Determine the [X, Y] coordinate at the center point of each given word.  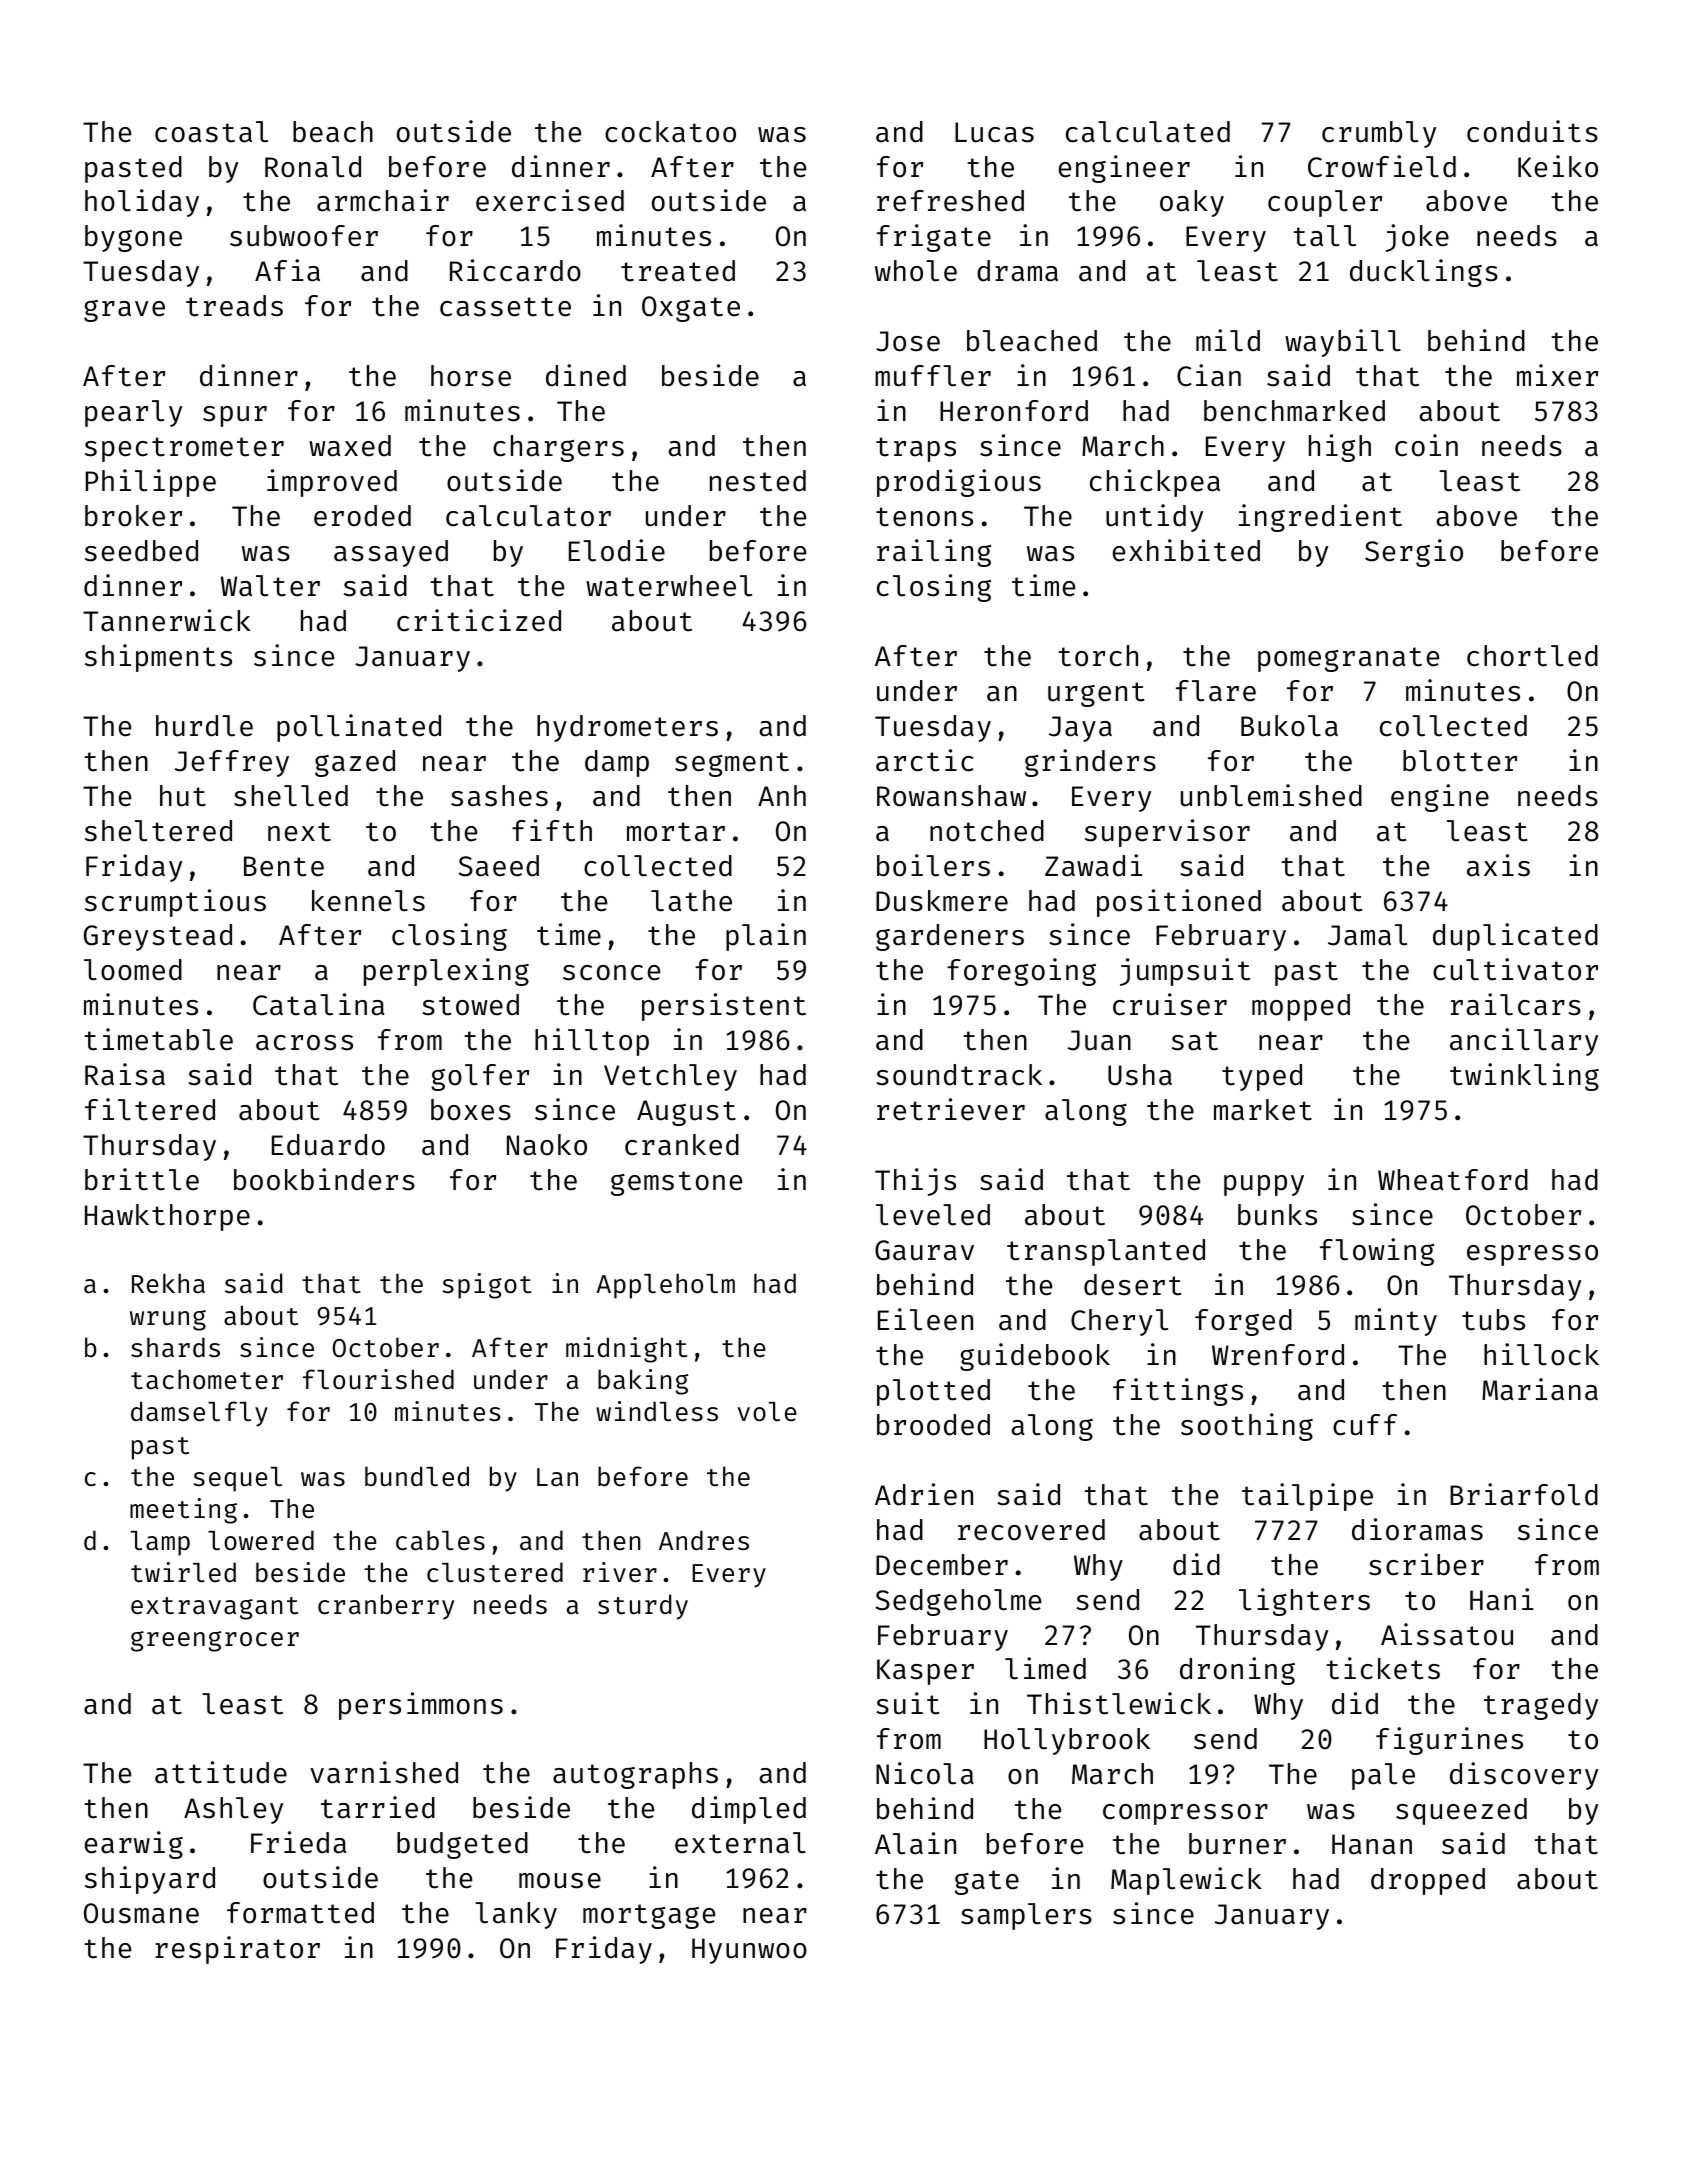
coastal [211, 132]
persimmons [421, 1706]
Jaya [1080, 729]
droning [1237, 1671]
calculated [1148, 132]
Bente [284, 866]
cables [440, 1540]
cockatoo [670, 132]
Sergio [1414, 553]
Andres [704, 1540]
